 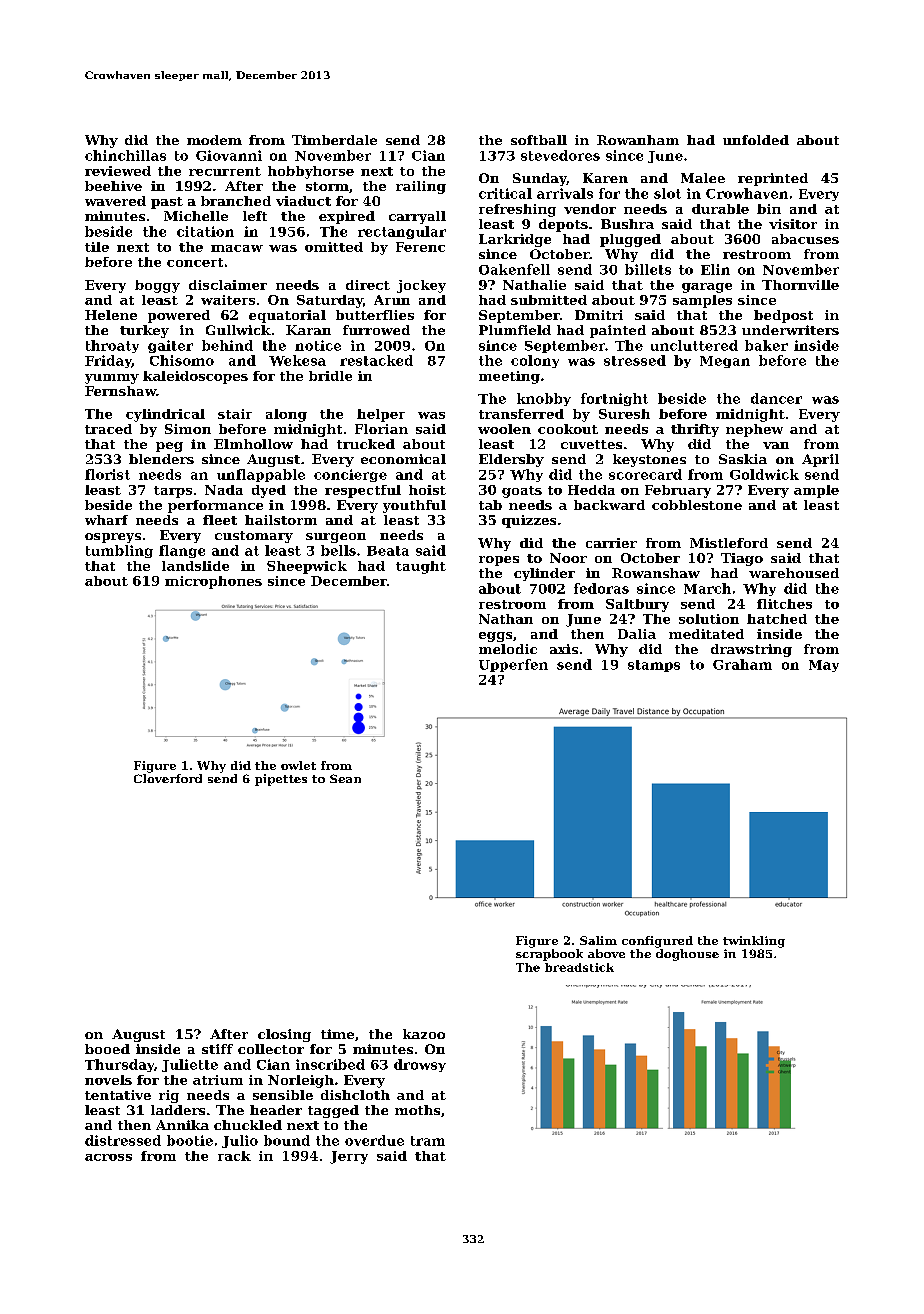 What do you see at coordinates (196, 216) in the document?
I see `Michelle` at bounding box center [196, 216].
